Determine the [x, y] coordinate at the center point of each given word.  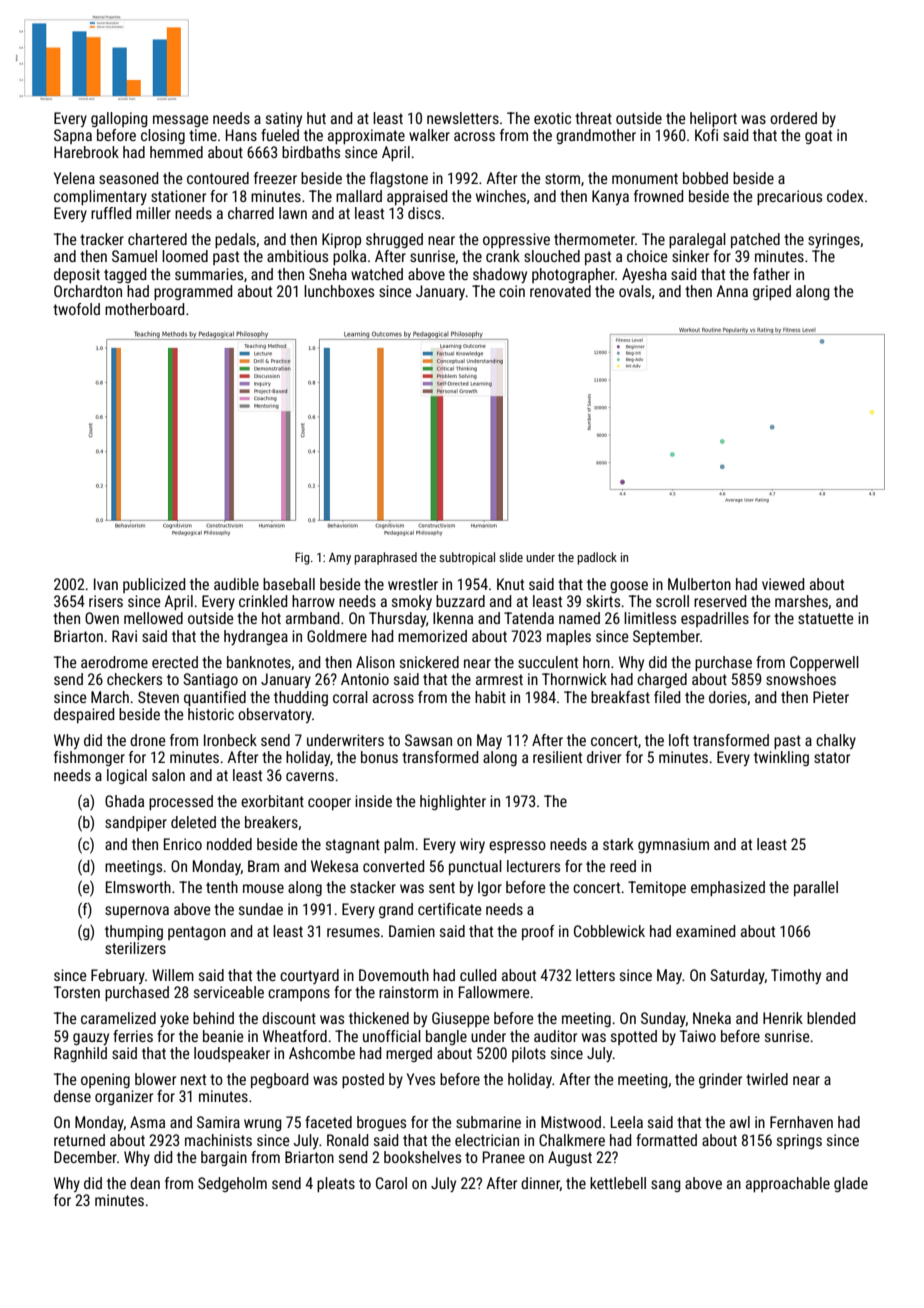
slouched [552, 256]
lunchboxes [339, 291]
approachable [788, 1184]
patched [755, 240]
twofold [76, 309]
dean [145, 1183]
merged [409, 1054]
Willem [173, 975]
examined [705, 931]
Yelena [74, 178]
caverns [310, 776]
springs [799, 1141]
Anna [732, 291]
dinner [540, 1184]
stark [618, 844]
